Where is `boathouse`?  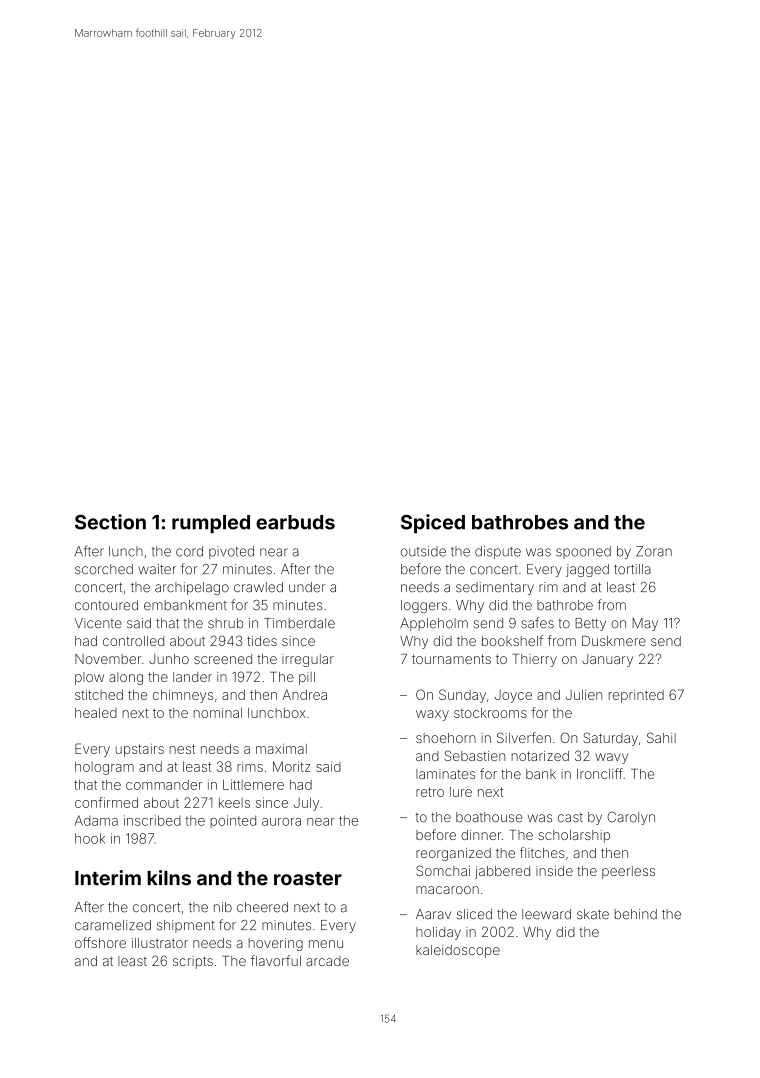 boathouse is located at coordinates (489, 817).
